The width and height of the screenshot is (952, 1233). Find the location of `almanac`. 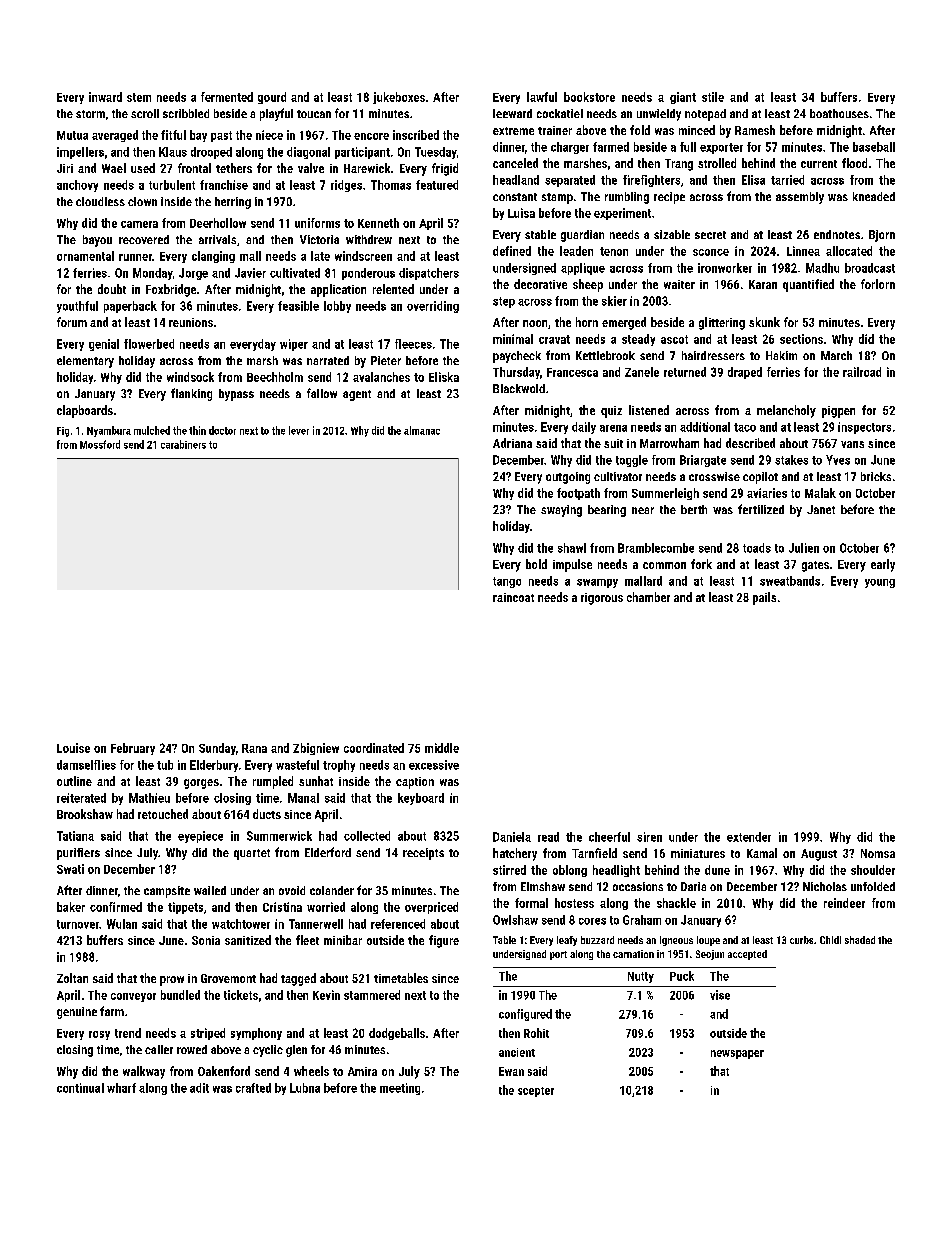

almanac is located at coordinates (422, 430).
